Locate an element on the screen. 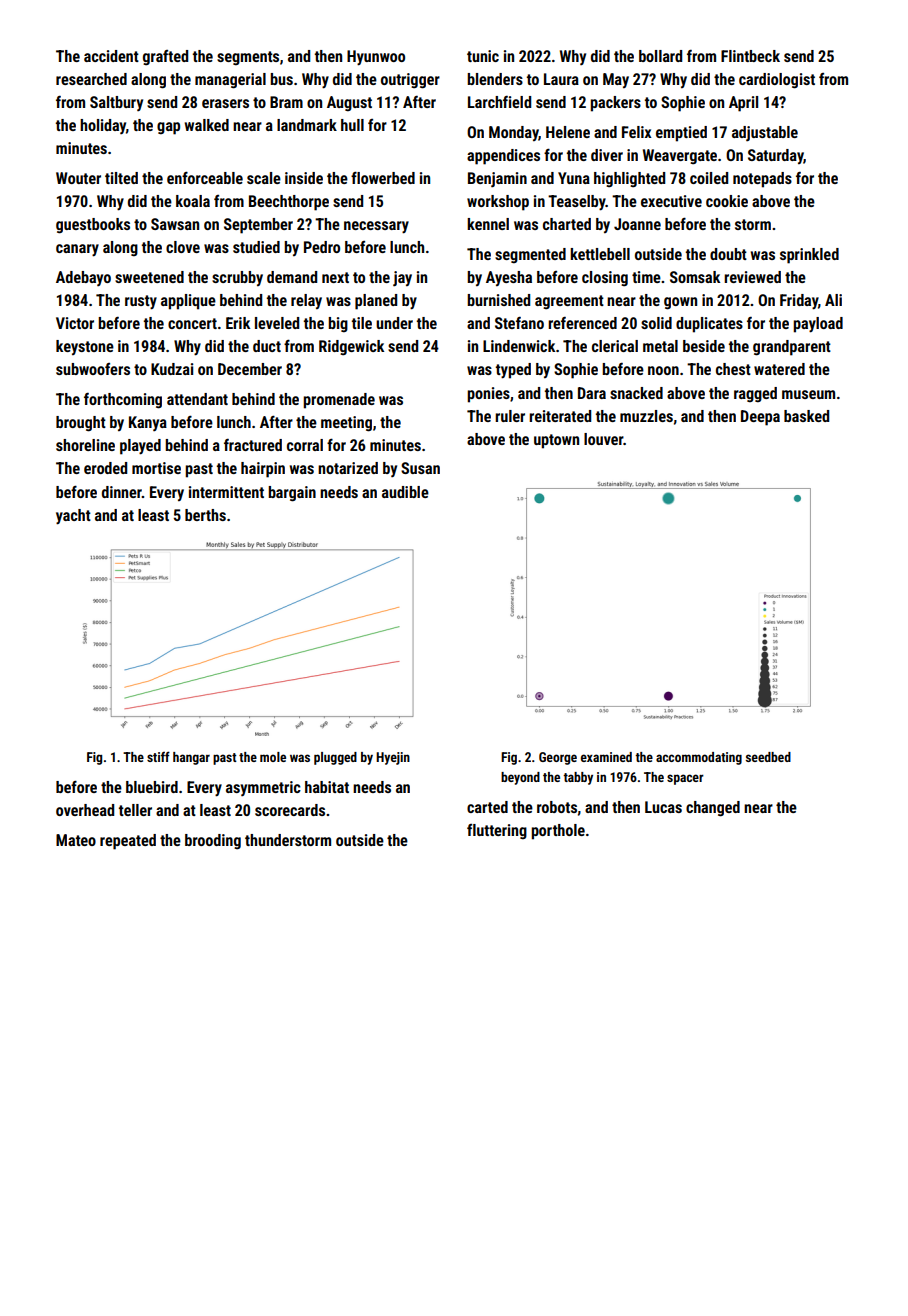  bluebird is located at coordinates (152, 787).
